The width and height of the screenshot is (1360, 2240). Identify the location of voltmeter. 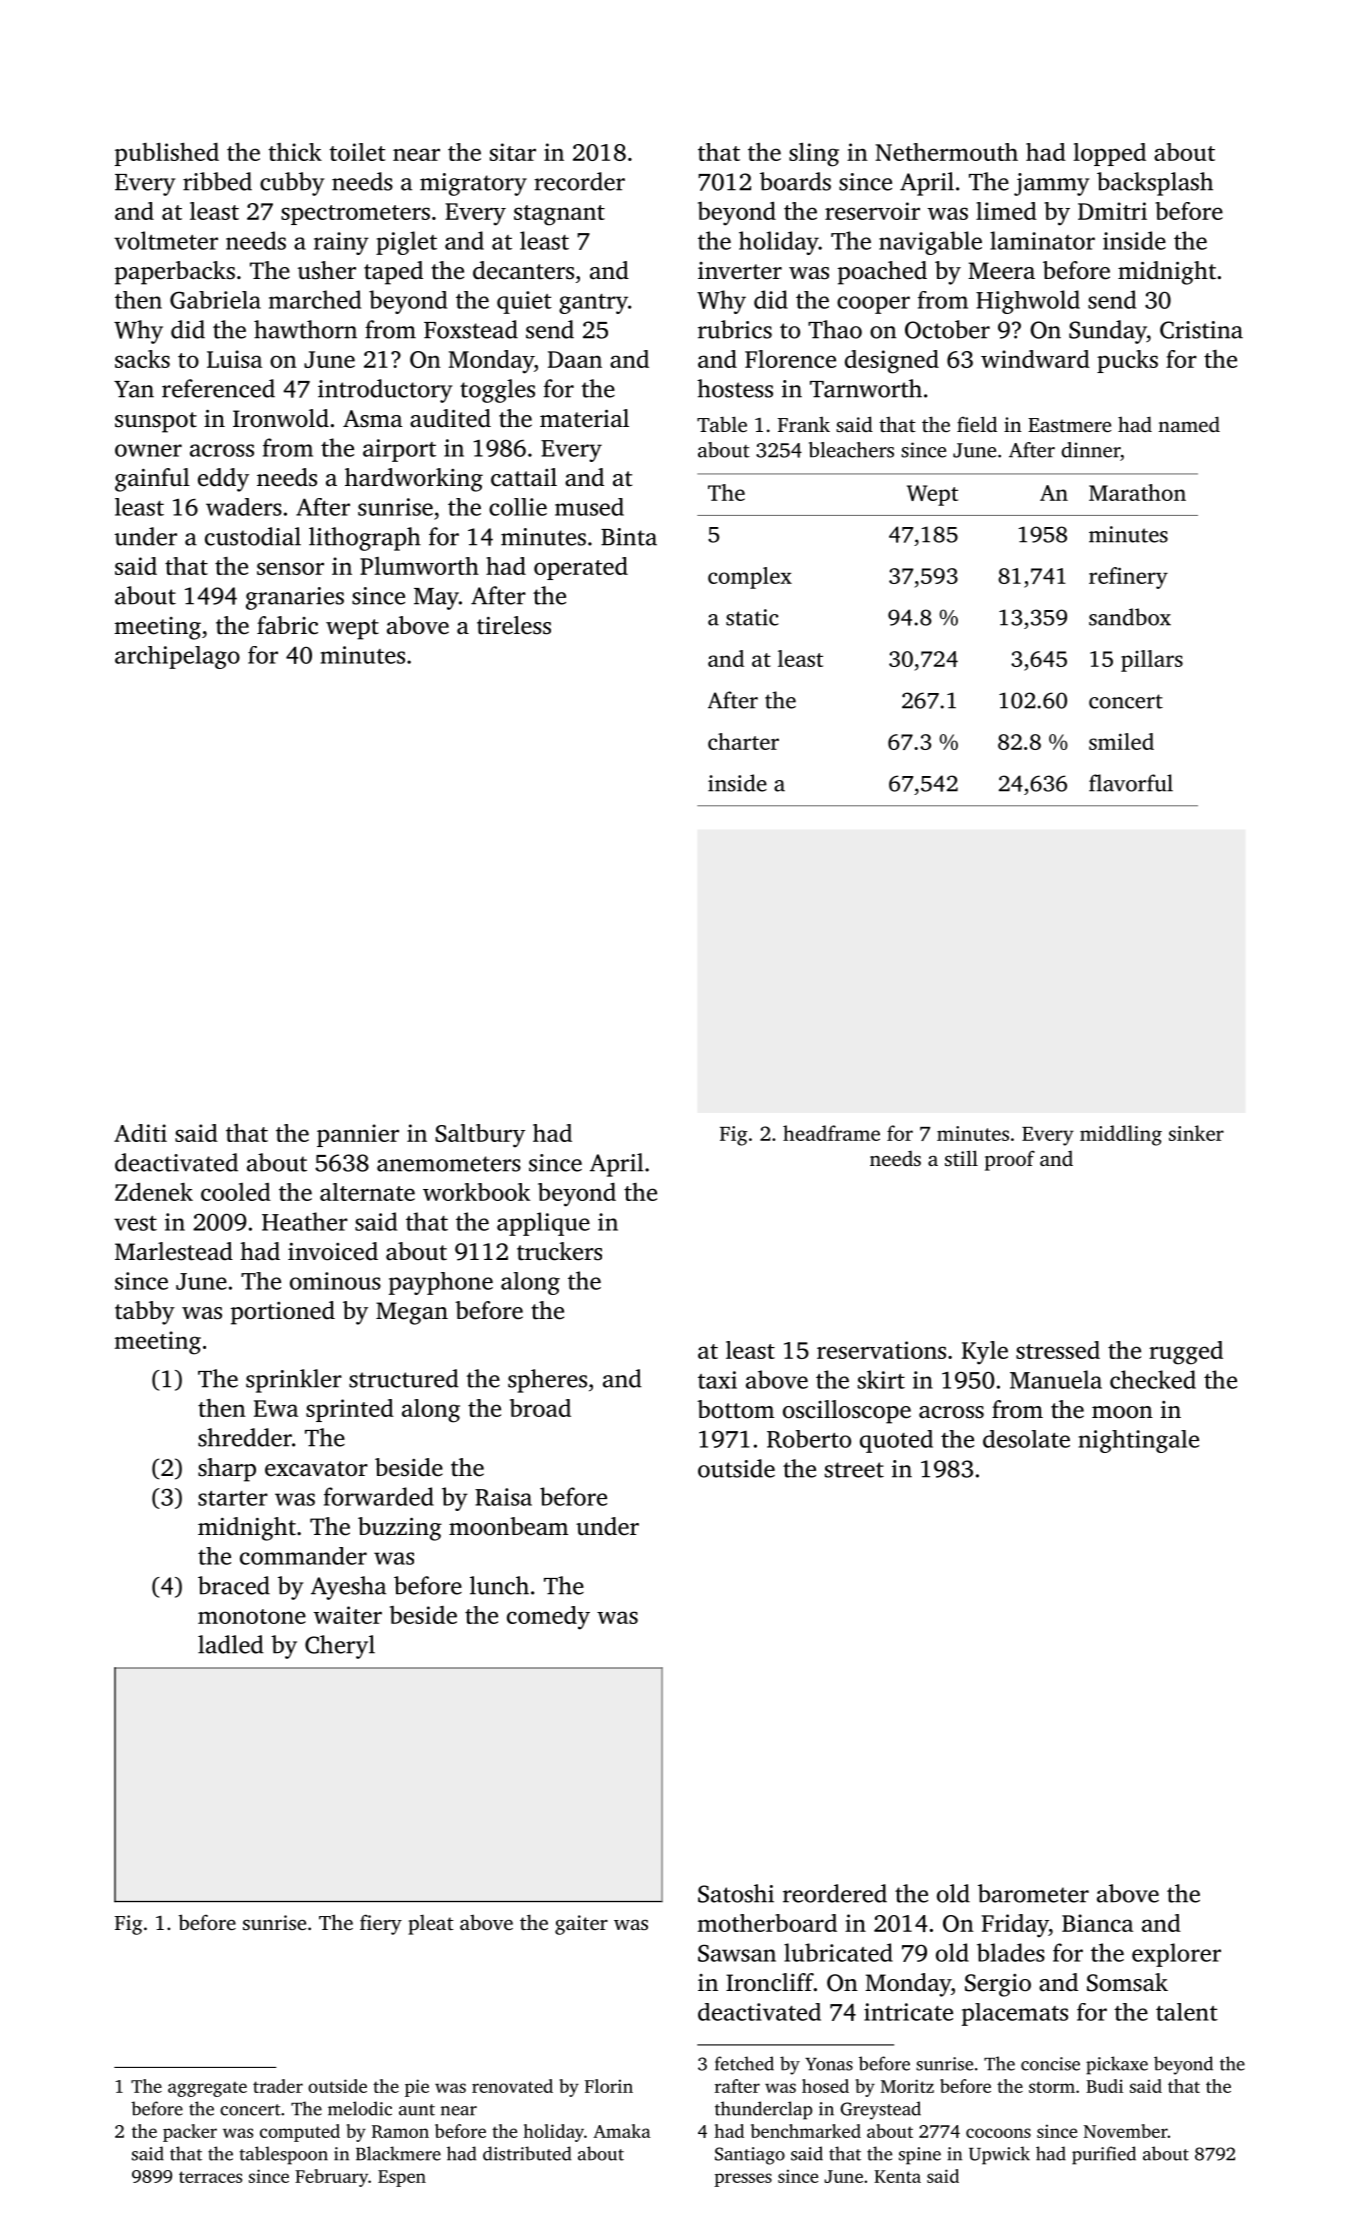
(166, 240).
